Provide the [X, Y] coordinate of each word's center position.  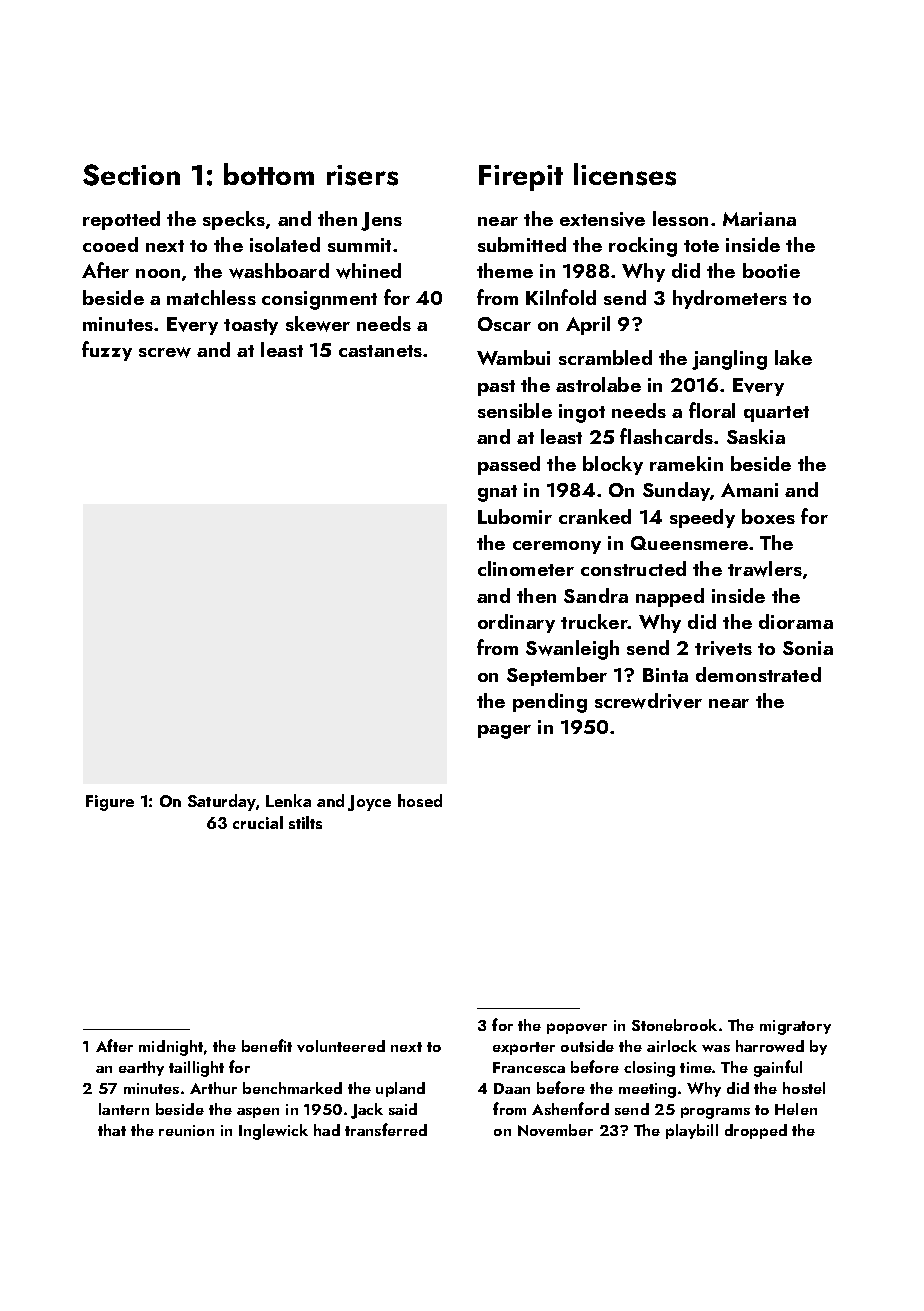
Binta [665, 675]
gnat [497, 493]
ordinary [516, 623]
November [555, 1130]
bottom [269, 174]
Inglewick [273, 1132]
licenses [625, 174]
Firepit [521, 178]
